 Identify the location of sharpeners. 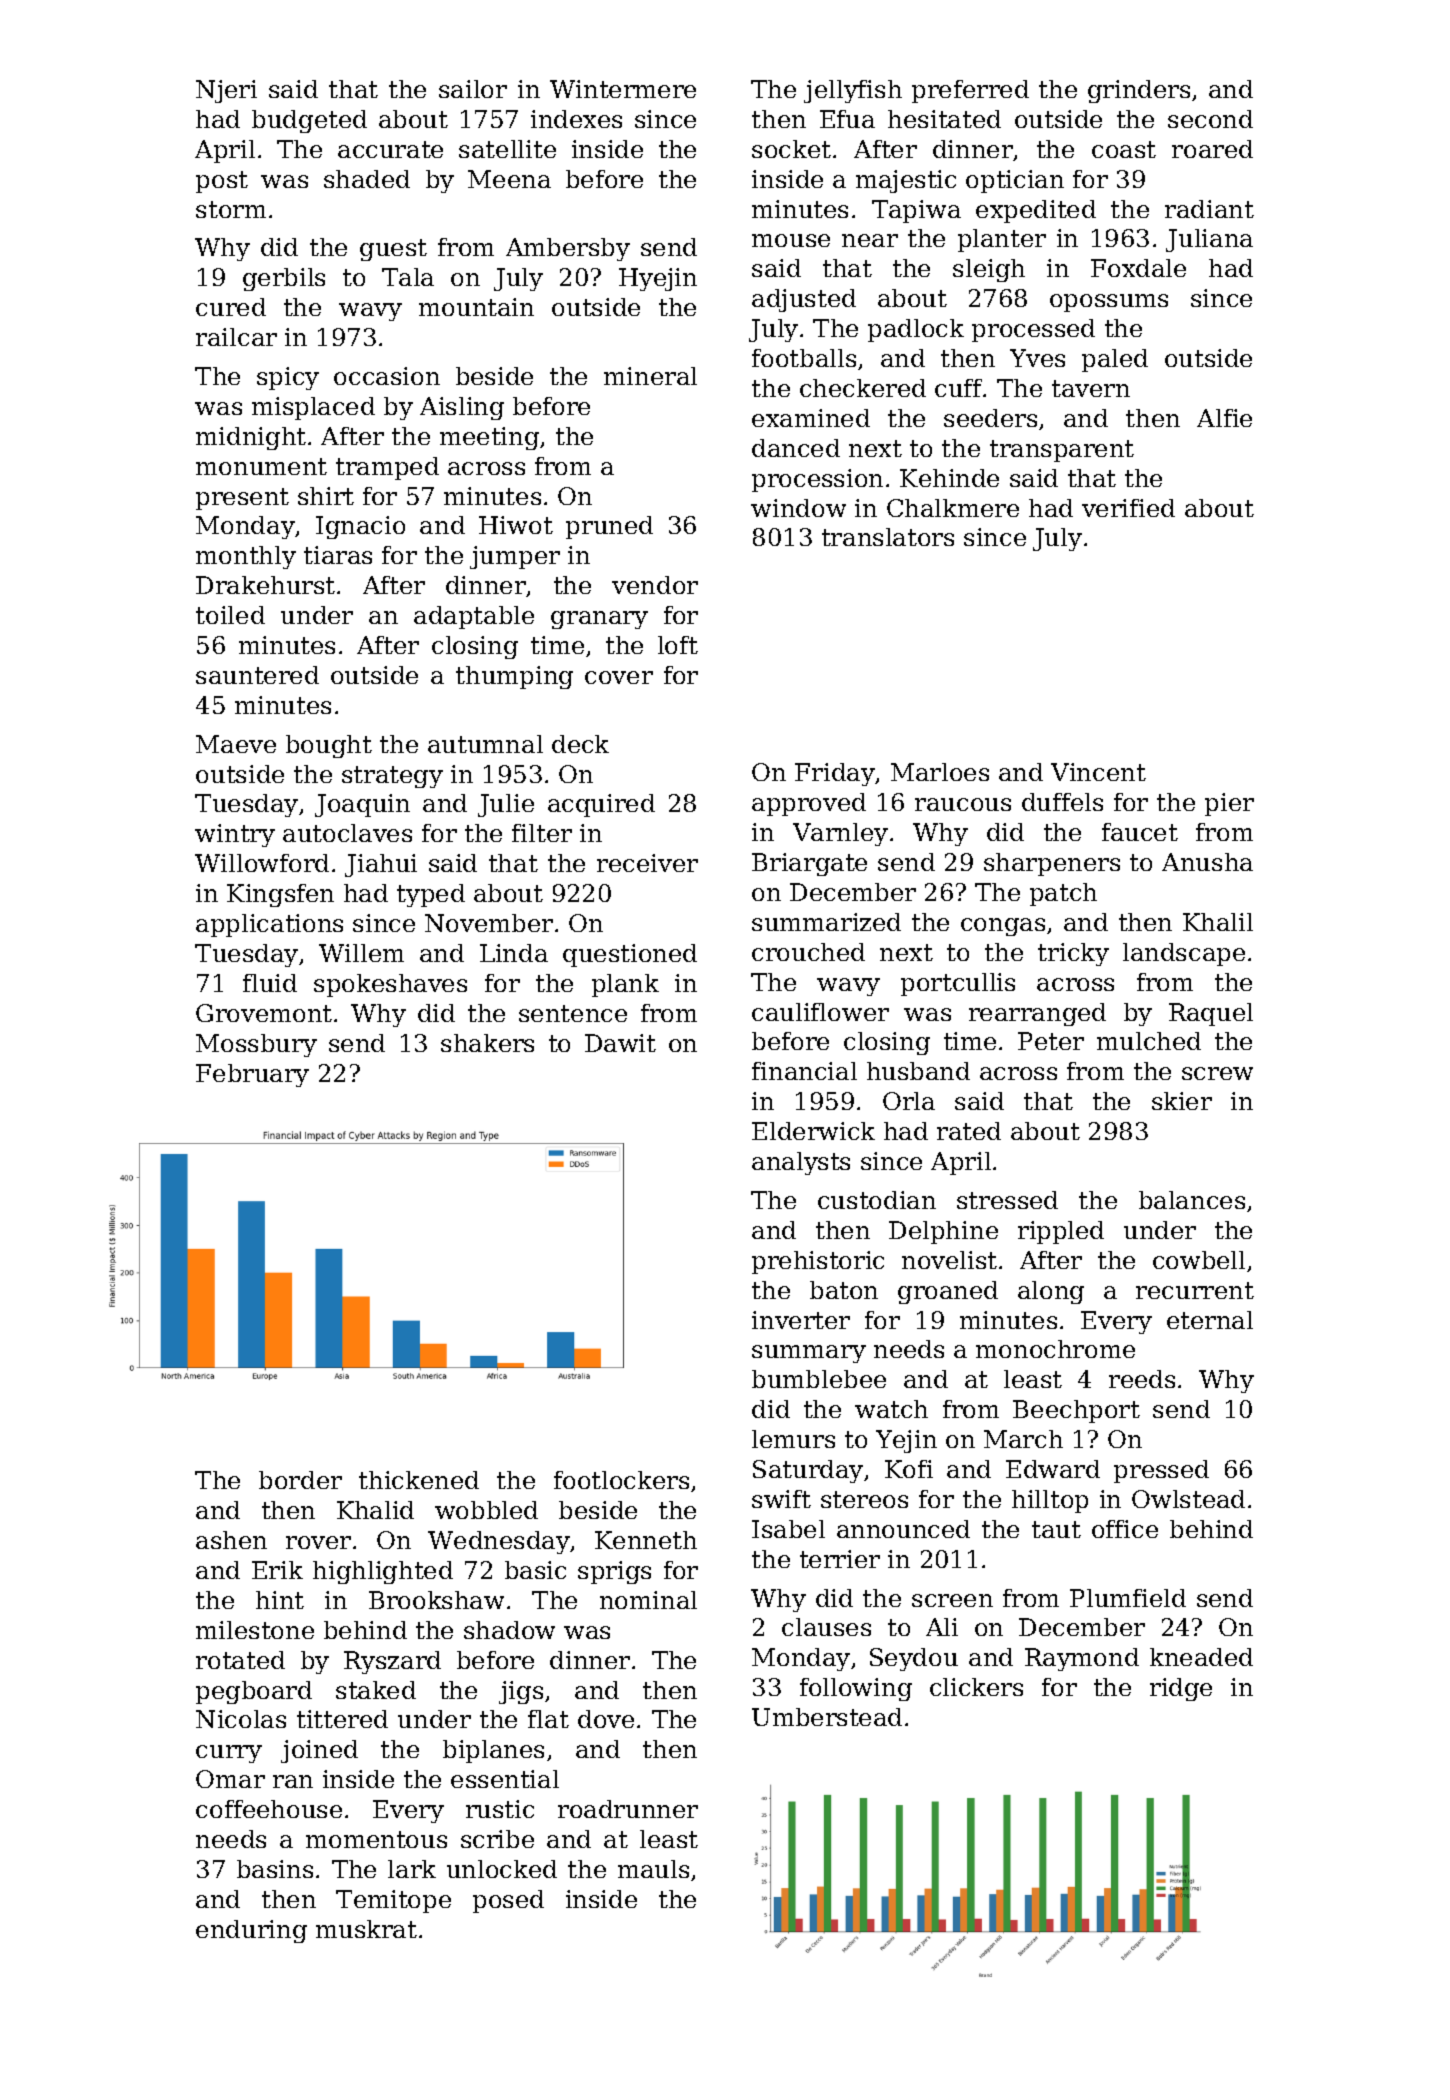
(1052, 864).
